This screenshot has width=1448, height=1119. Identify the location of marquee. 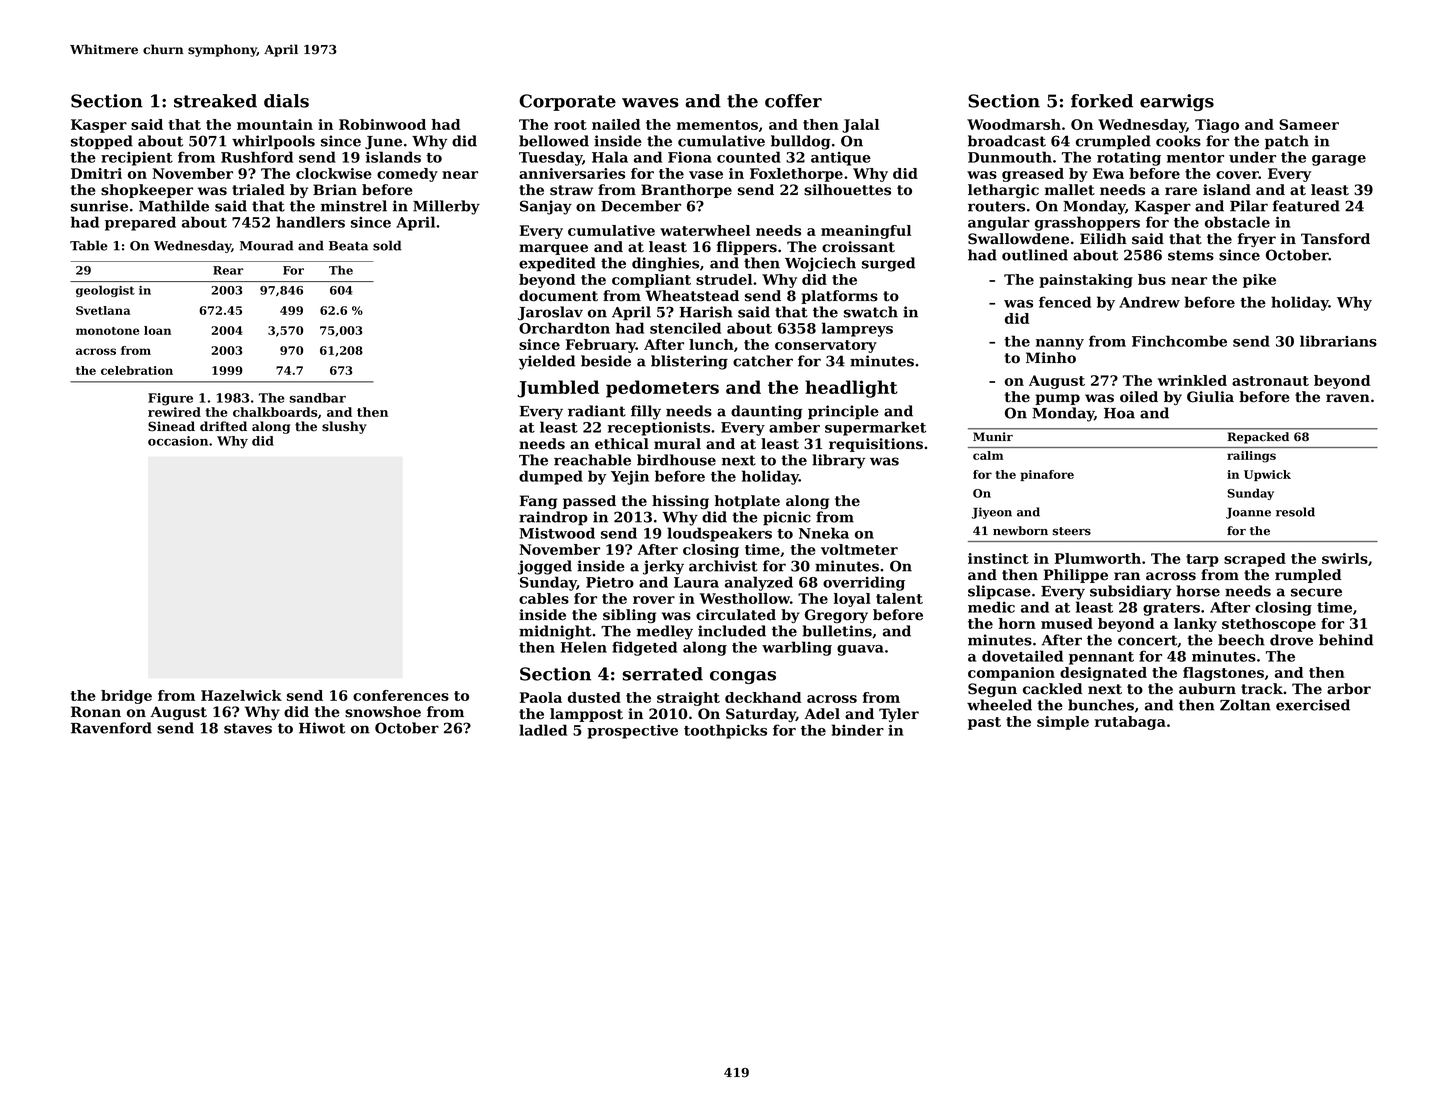
(553, 249).
